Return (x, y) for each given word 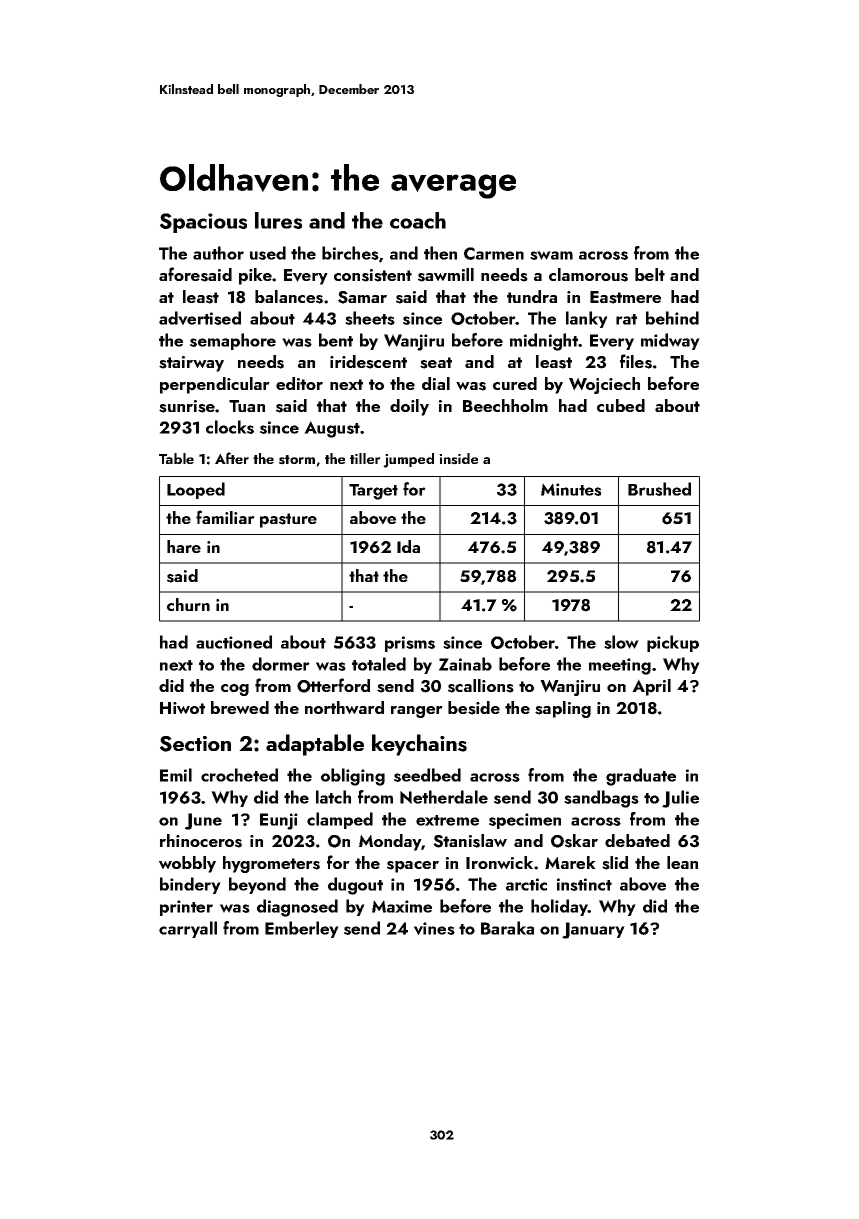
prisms (410, 644)
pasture (288, 520)
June (203, 821)
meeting (620, 666)
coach (418, 220)
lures (278, 220)
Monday (390, 842)
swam (551, 255)
